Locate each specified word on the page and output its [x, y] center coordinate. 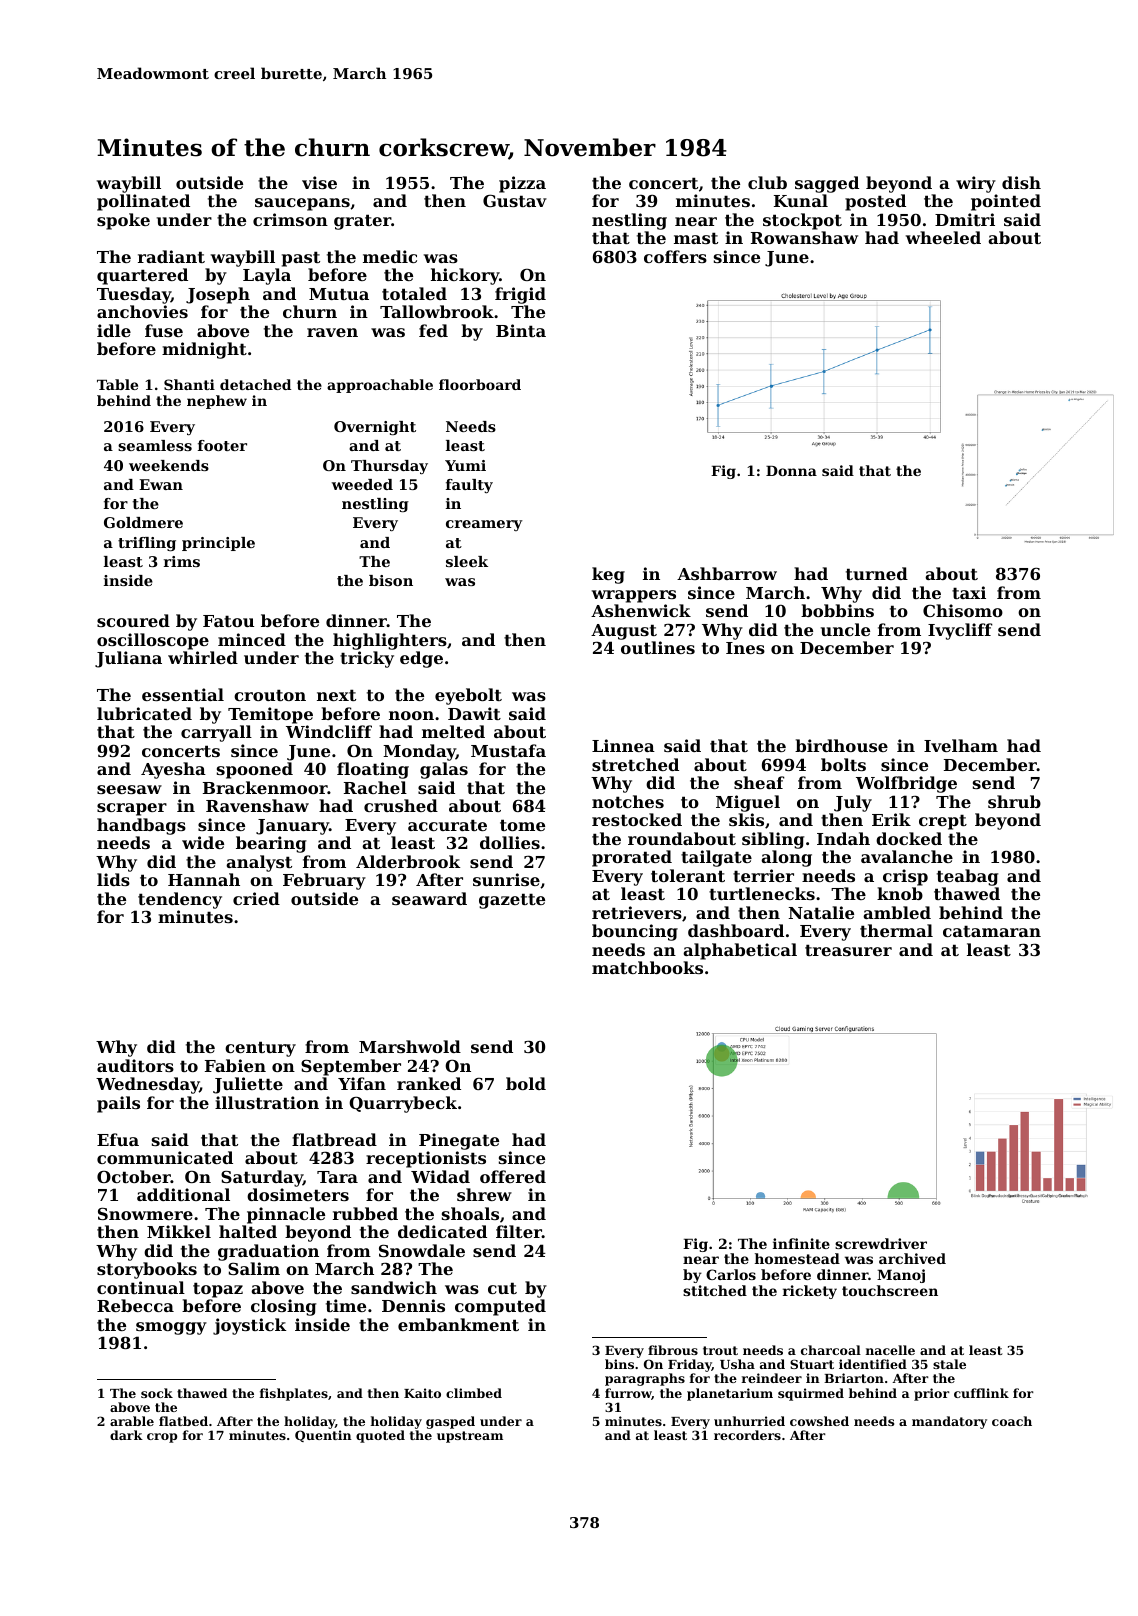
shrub [1014, 801]
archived [912, 1258]
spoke [123, 221]
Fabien [235, 1065]
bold [526, 1083]
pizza [522, 184]
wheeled [943, 237]
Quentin [323, 1436]
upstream [470, 1437]
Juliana [128, 659]
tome [522, 825]
